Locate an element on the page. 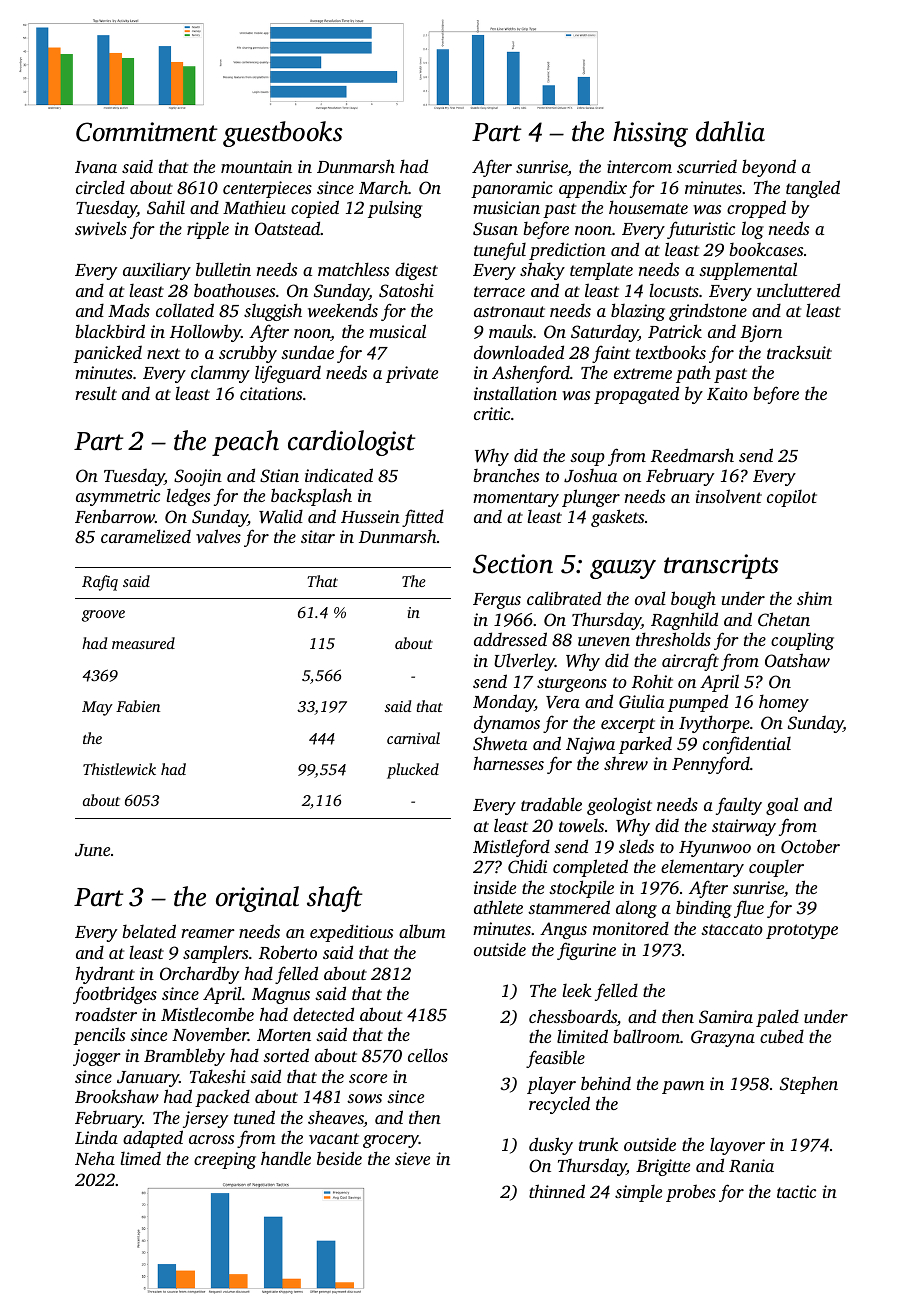 The width and height of the page is (924, 1314). pulsing is located at coordinates (395, 209).
